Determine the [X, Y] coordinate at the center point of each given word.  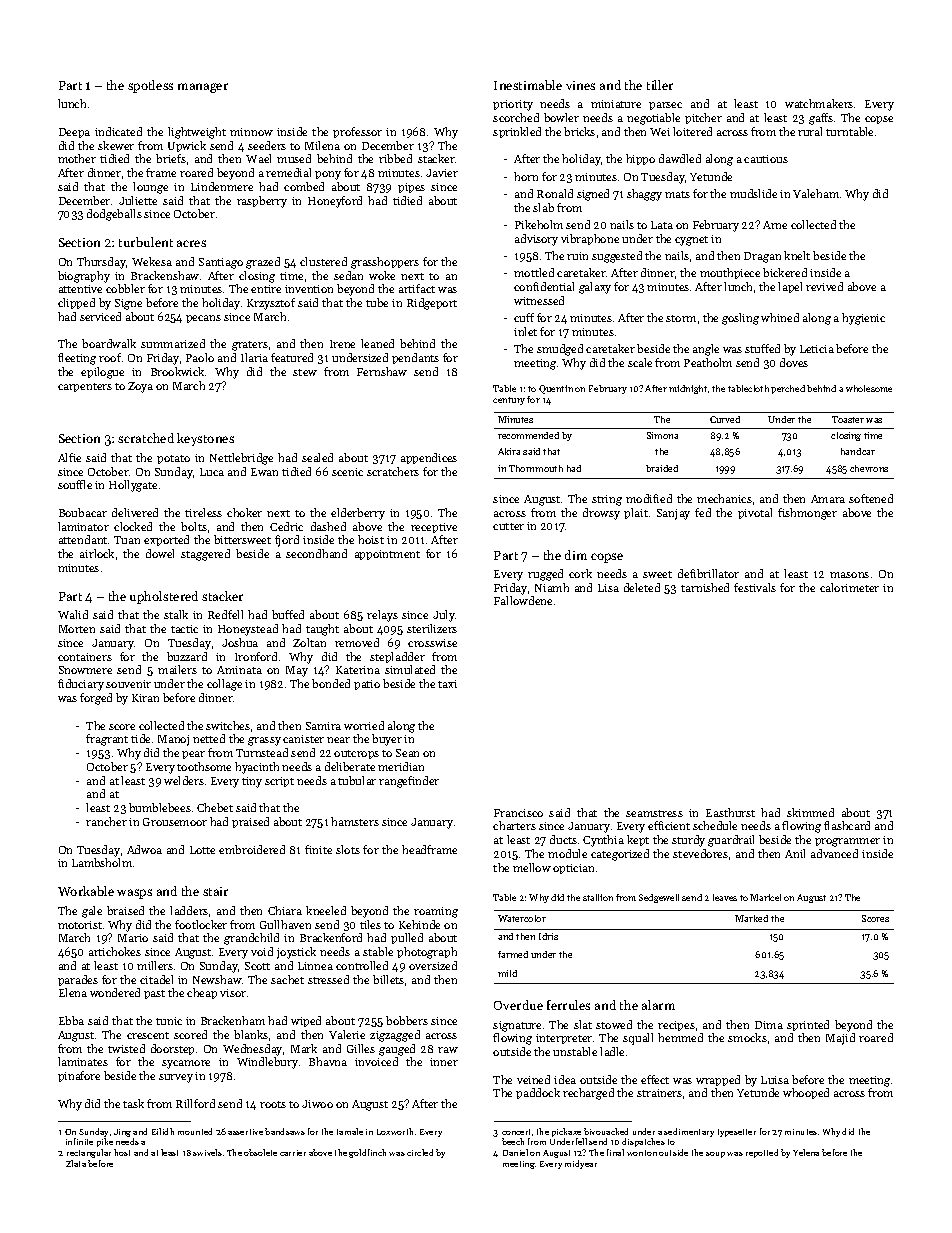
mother [77, 158]
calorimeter [849, 587]
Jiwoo [317, 1104]
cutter [508, 526]
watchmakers [819, 103]
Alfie [69, 457]
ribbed [395, 158]
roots [273, 1104]
